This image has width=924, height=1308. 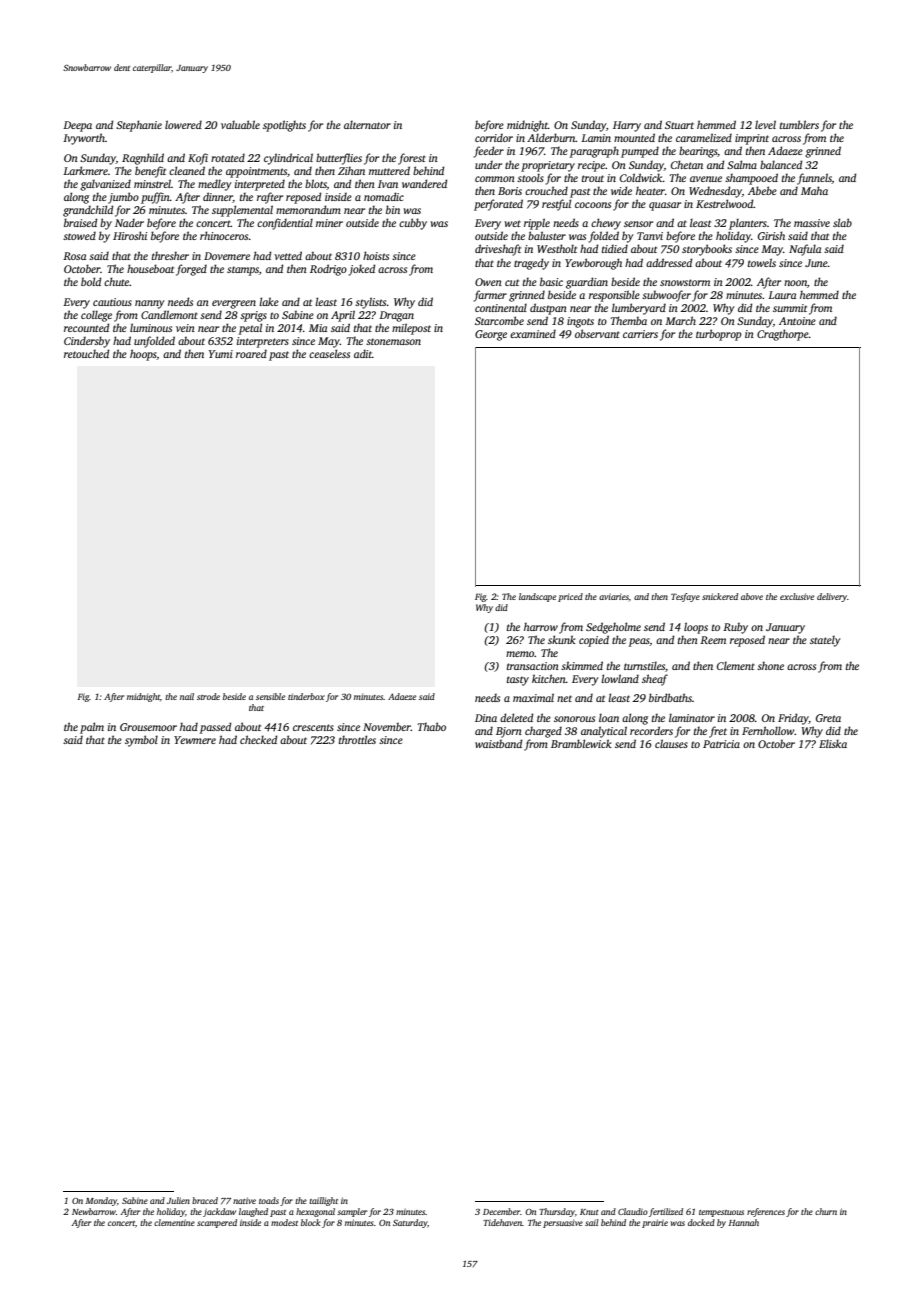 I want to click on delivery, so click(x=832, y=597).
